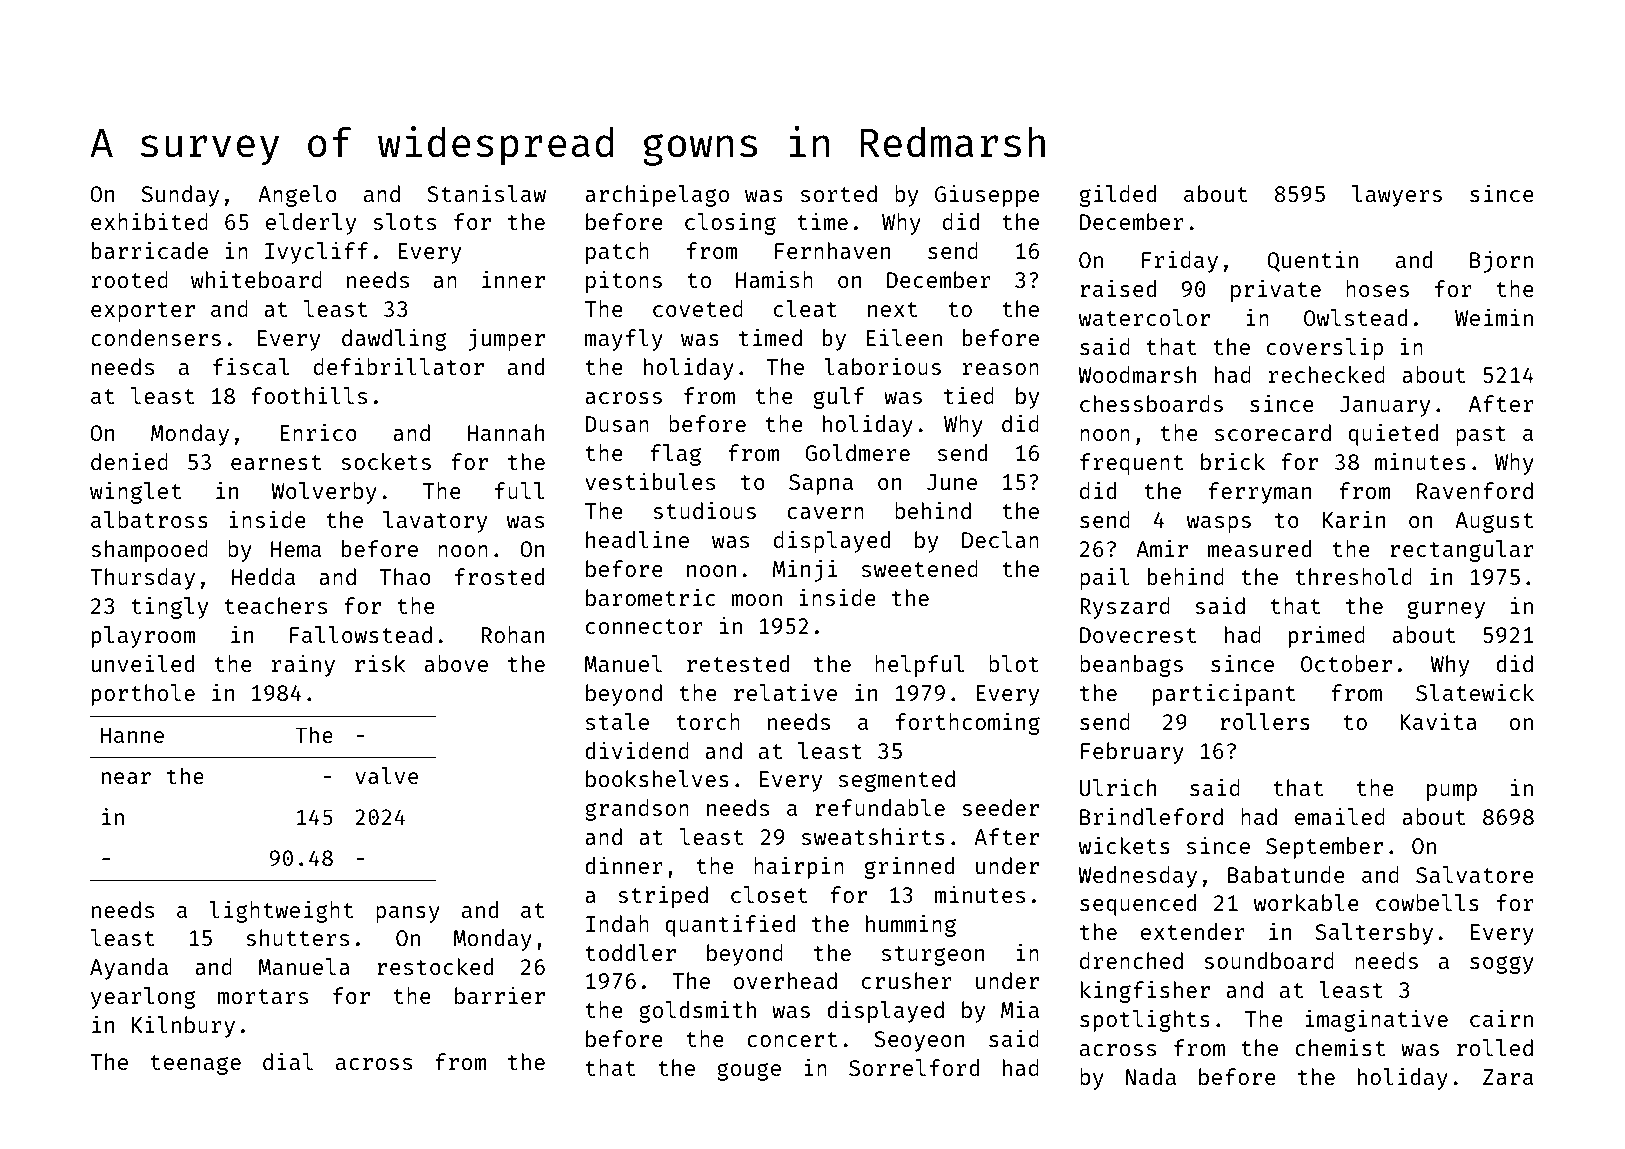 This document has width=1625, height=1149. I want to click on beanbags, so click(1131, 666).
